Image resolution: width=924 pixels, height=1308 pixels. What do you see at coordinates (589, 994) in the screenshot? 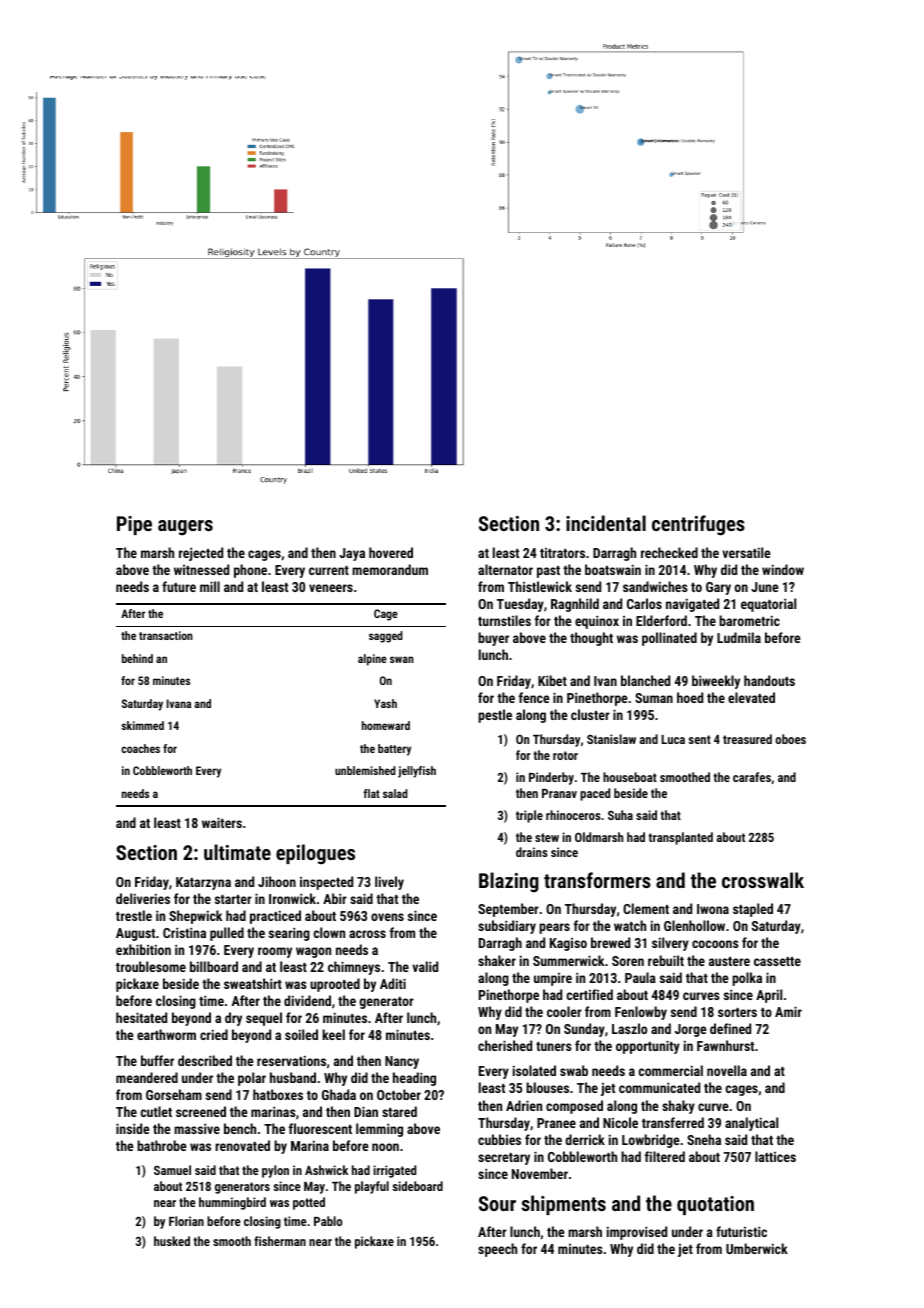
I see `certified` at bounding box center [589, 994].
